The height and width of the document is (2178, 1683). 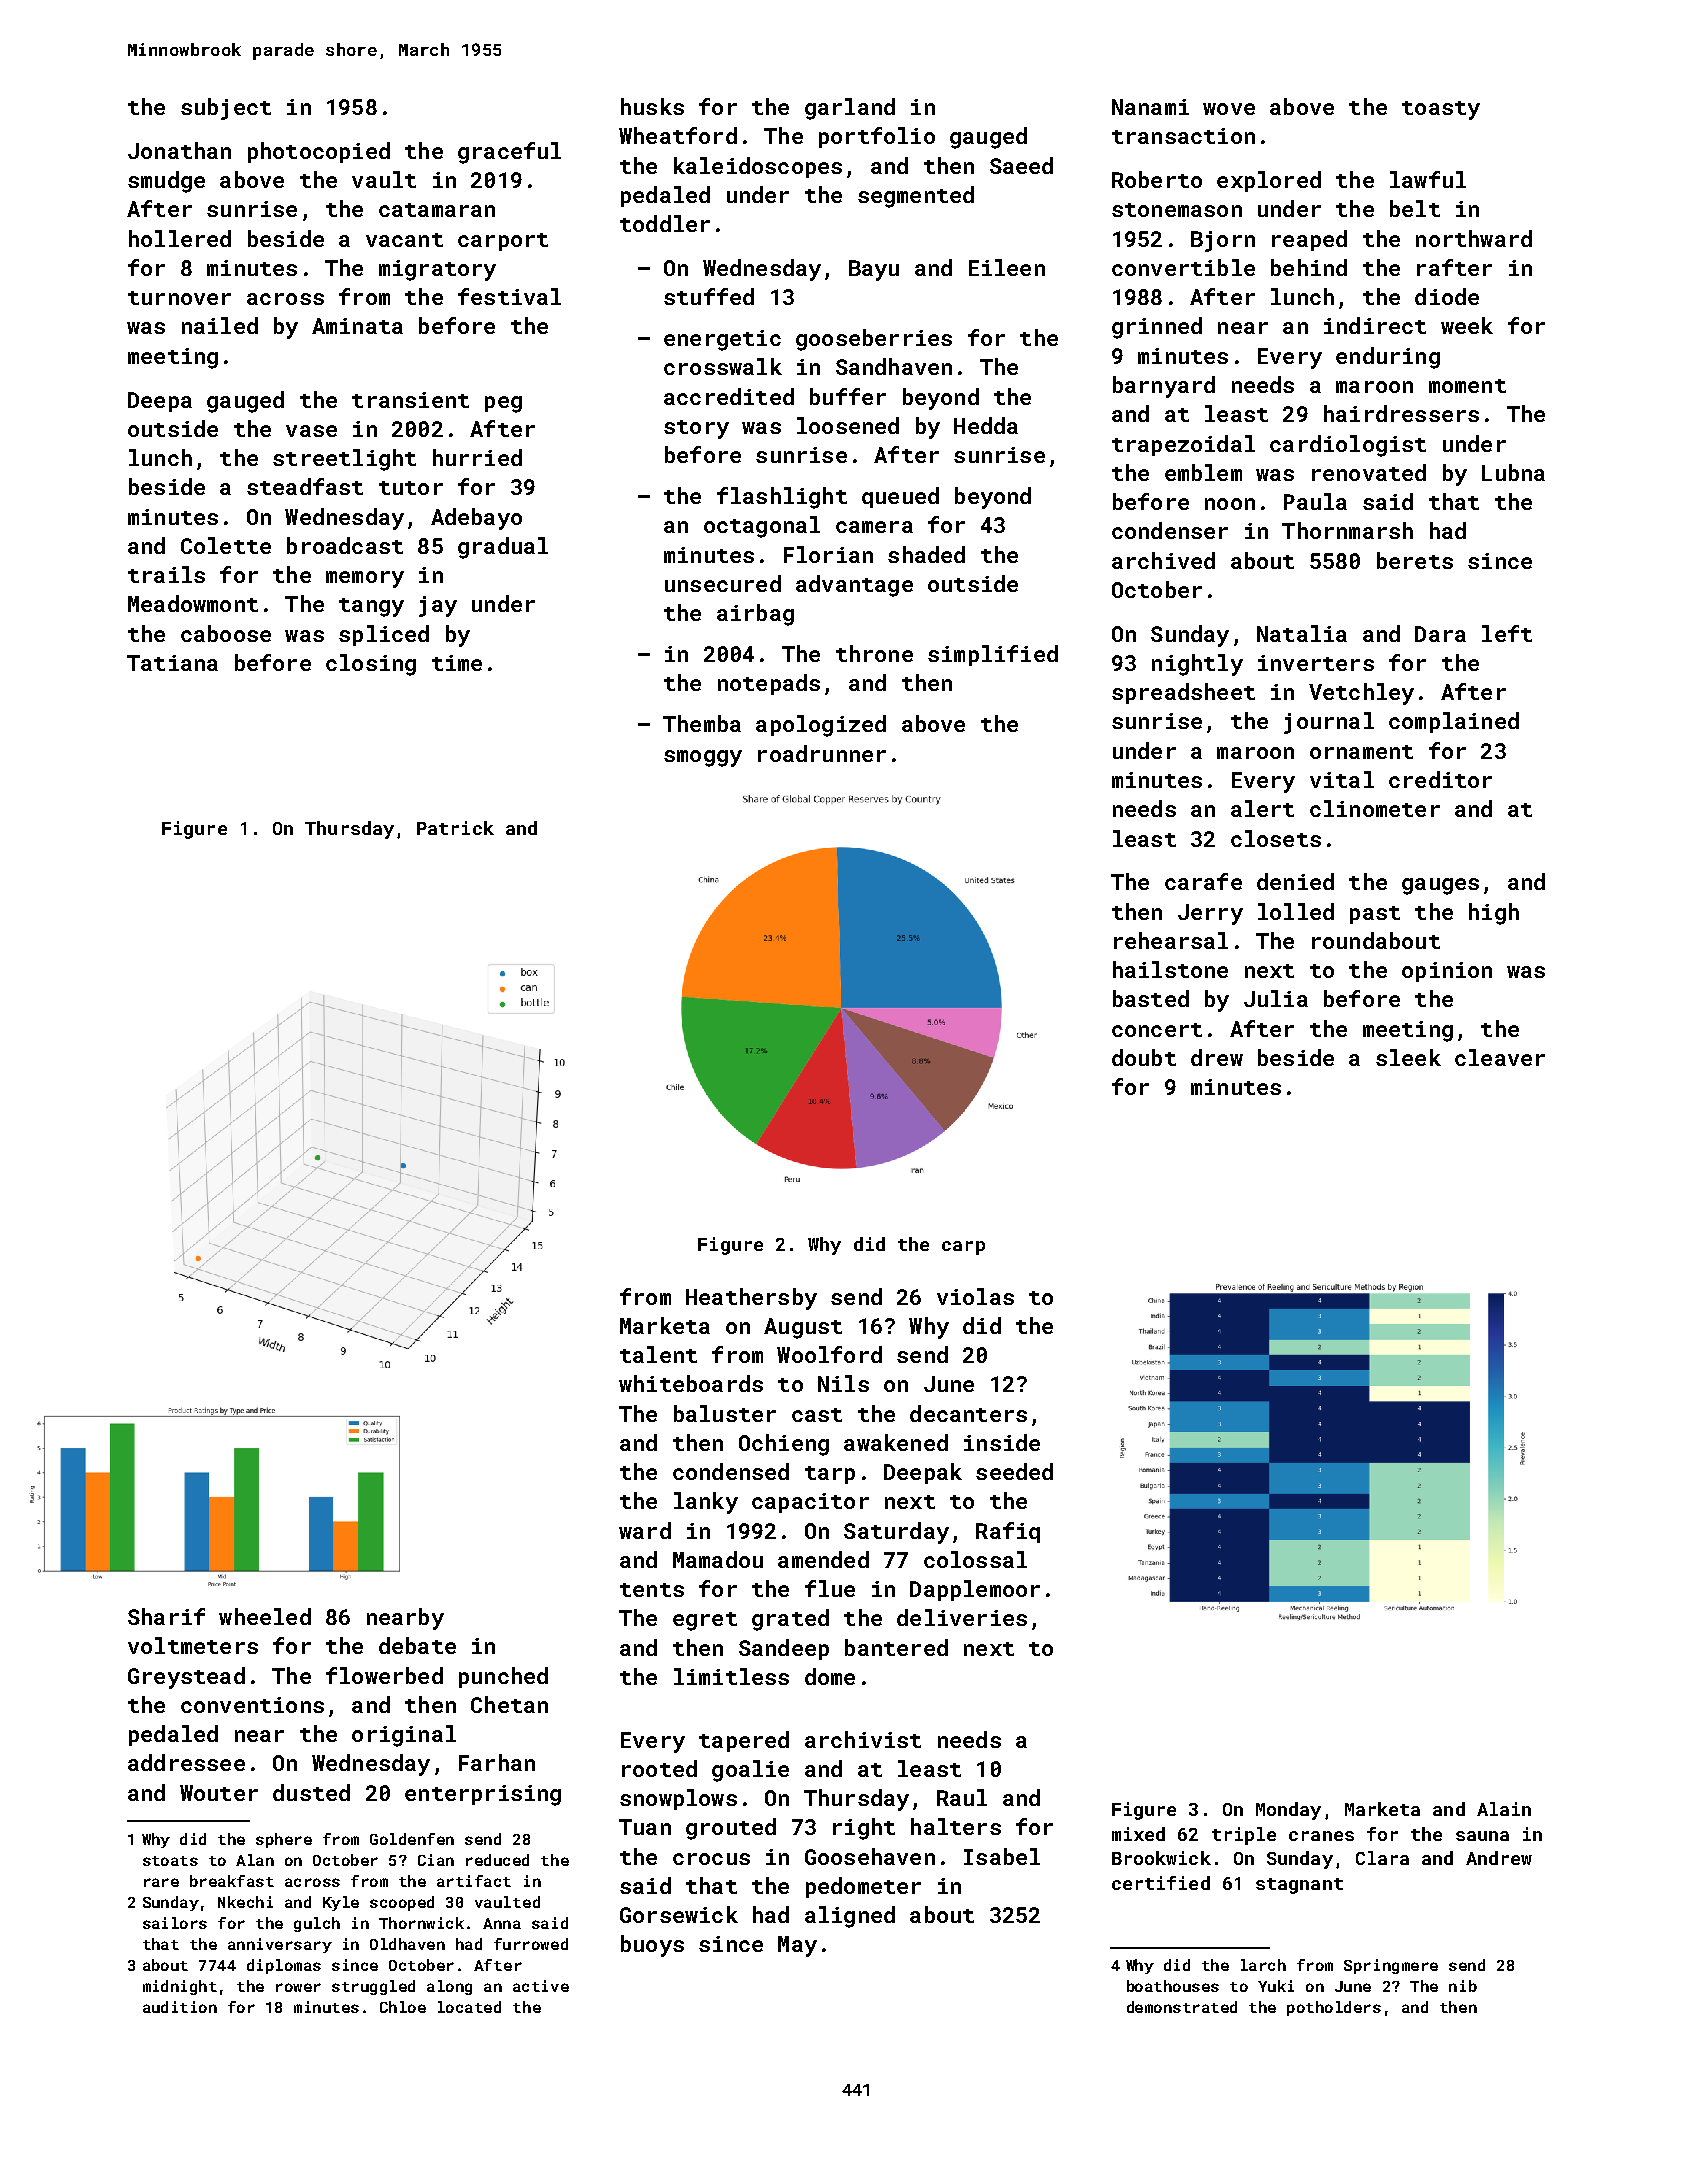 What do you see at coordinates (166, 574) in the document?
I see `trails` at bounding box center [166, 574].
